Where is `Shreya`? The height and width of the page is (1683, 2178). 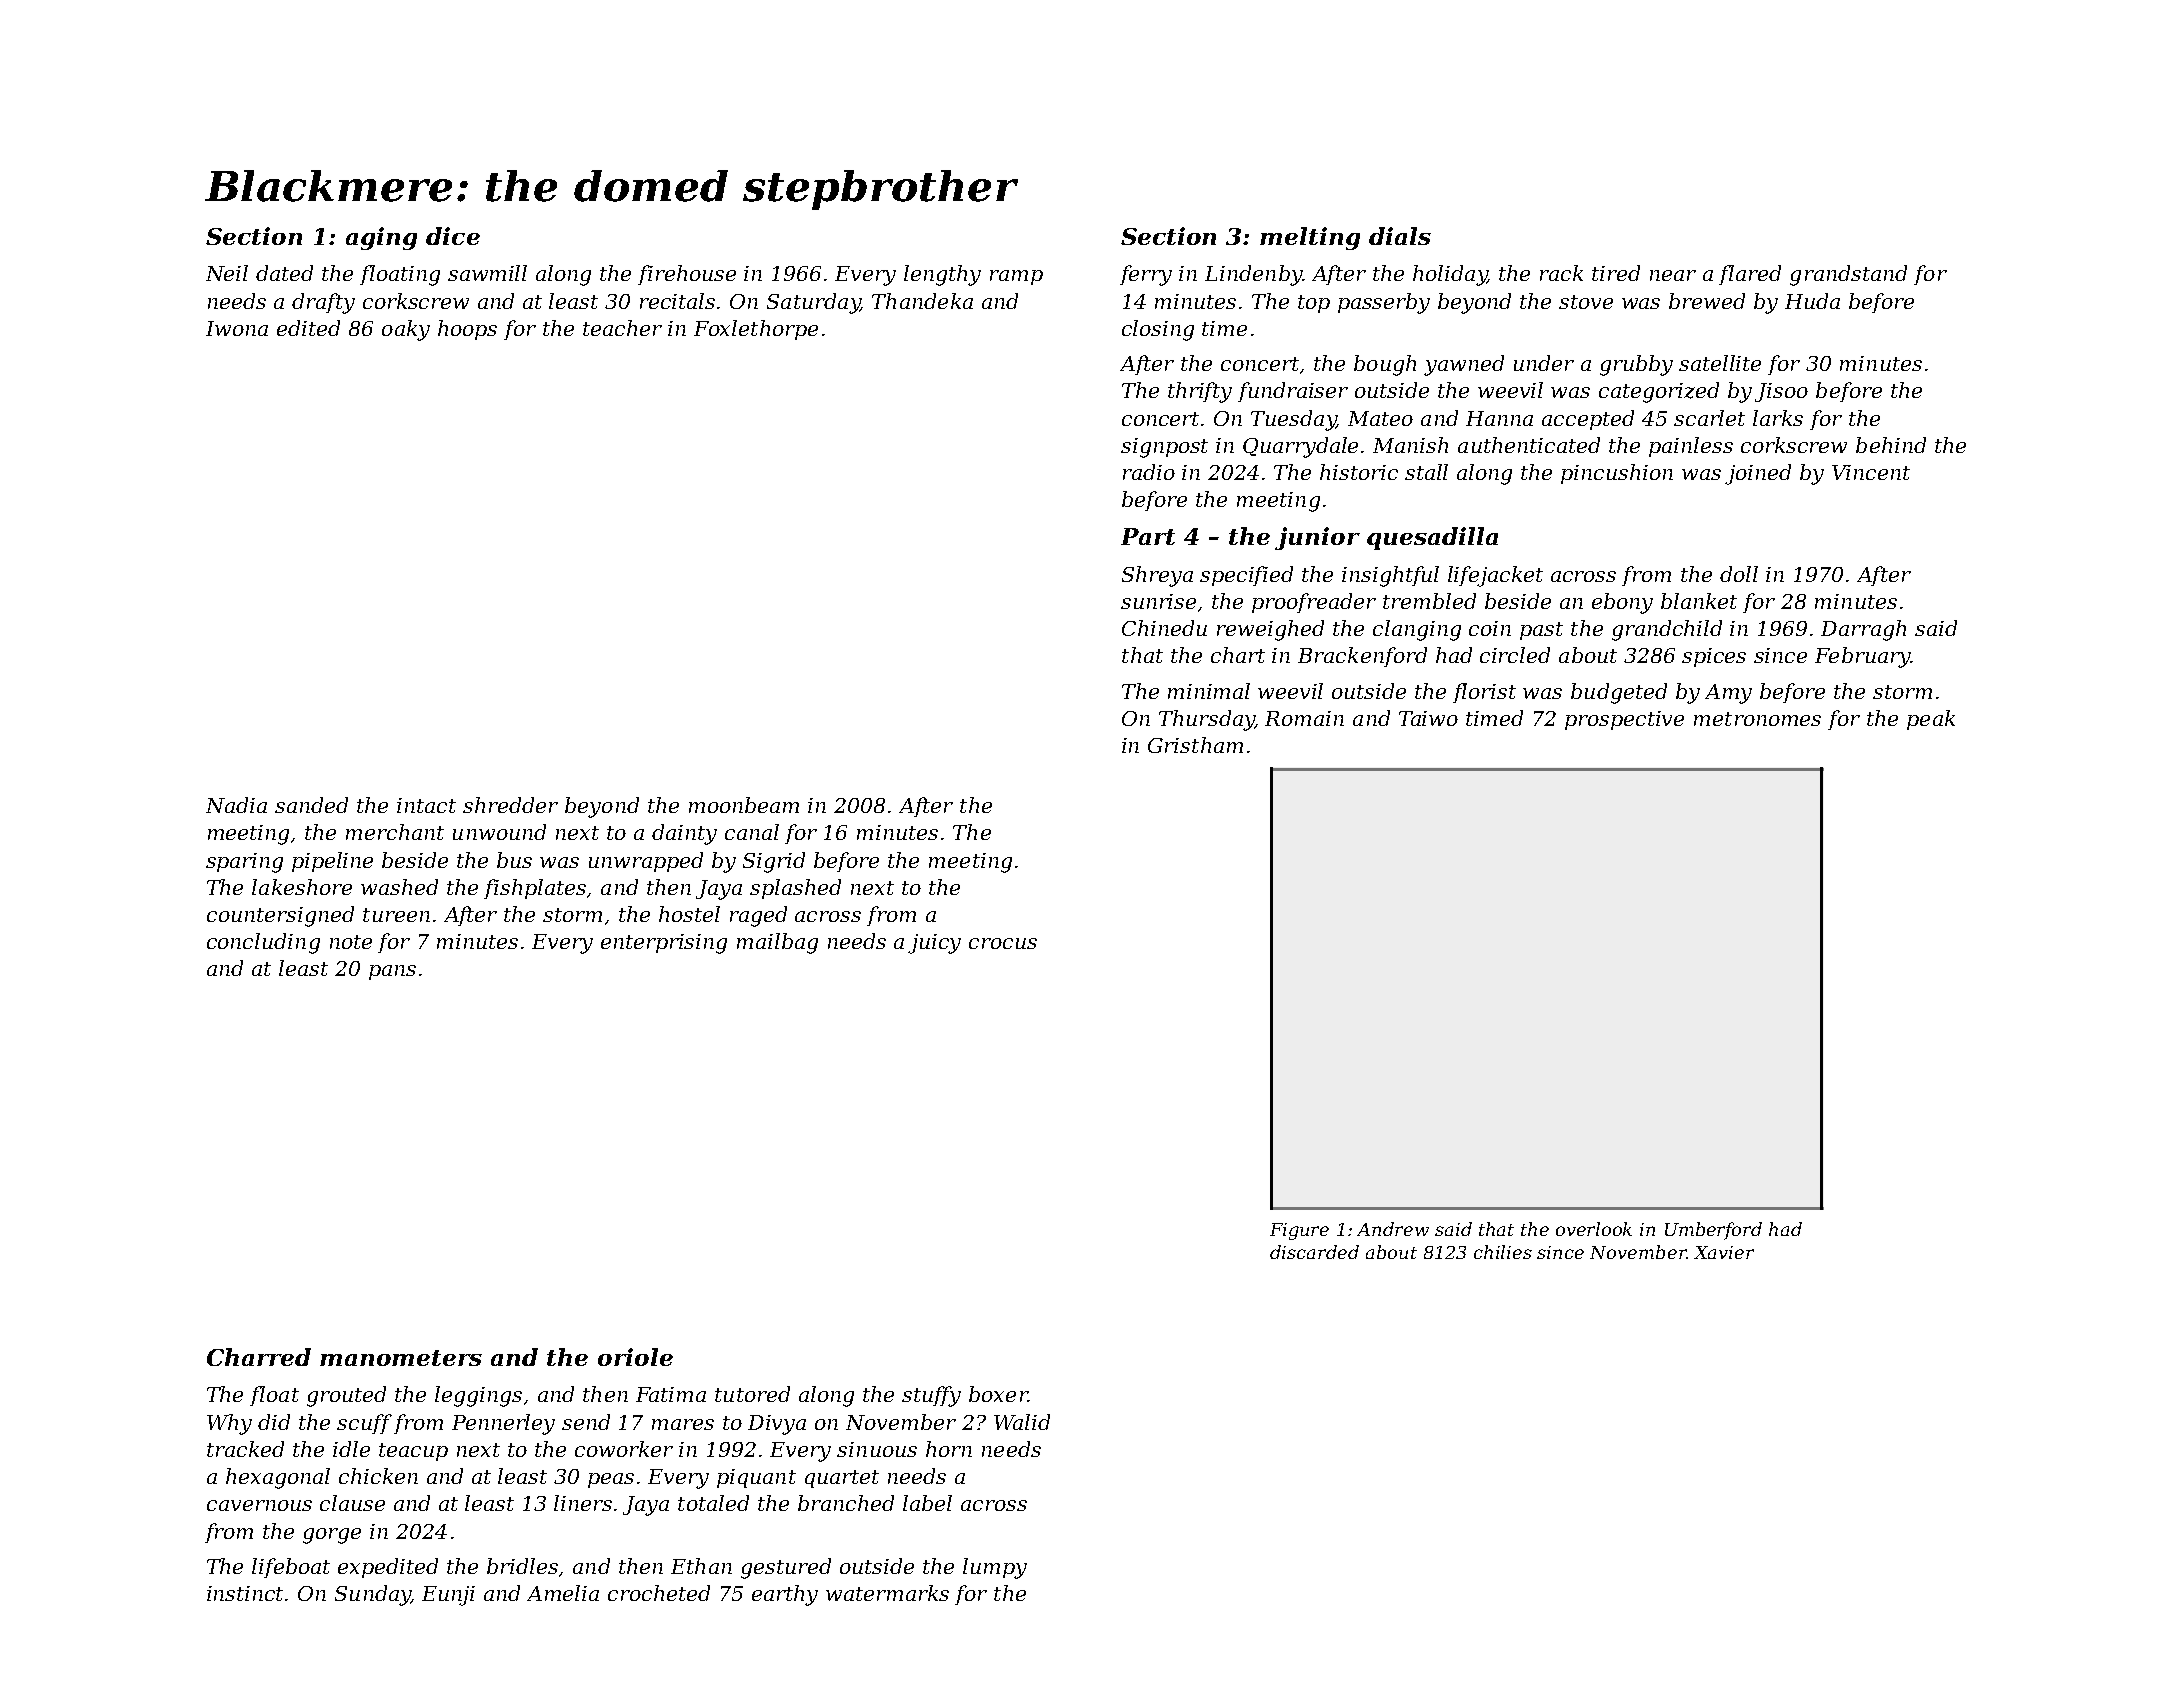
Shreya is located at coordinates (1157, 576).
